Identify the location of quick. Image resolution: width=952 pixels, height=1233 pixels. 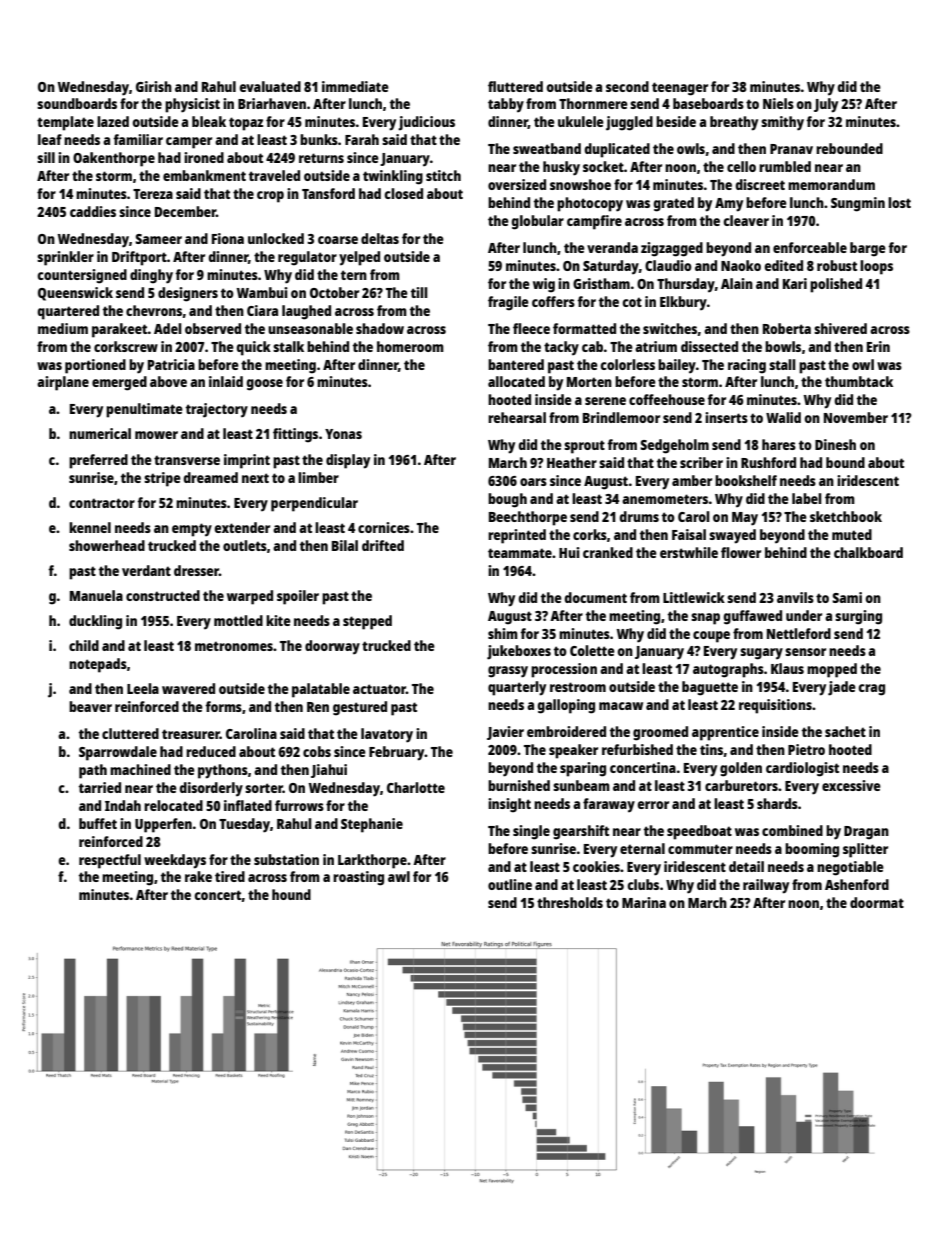
(253, 348).
